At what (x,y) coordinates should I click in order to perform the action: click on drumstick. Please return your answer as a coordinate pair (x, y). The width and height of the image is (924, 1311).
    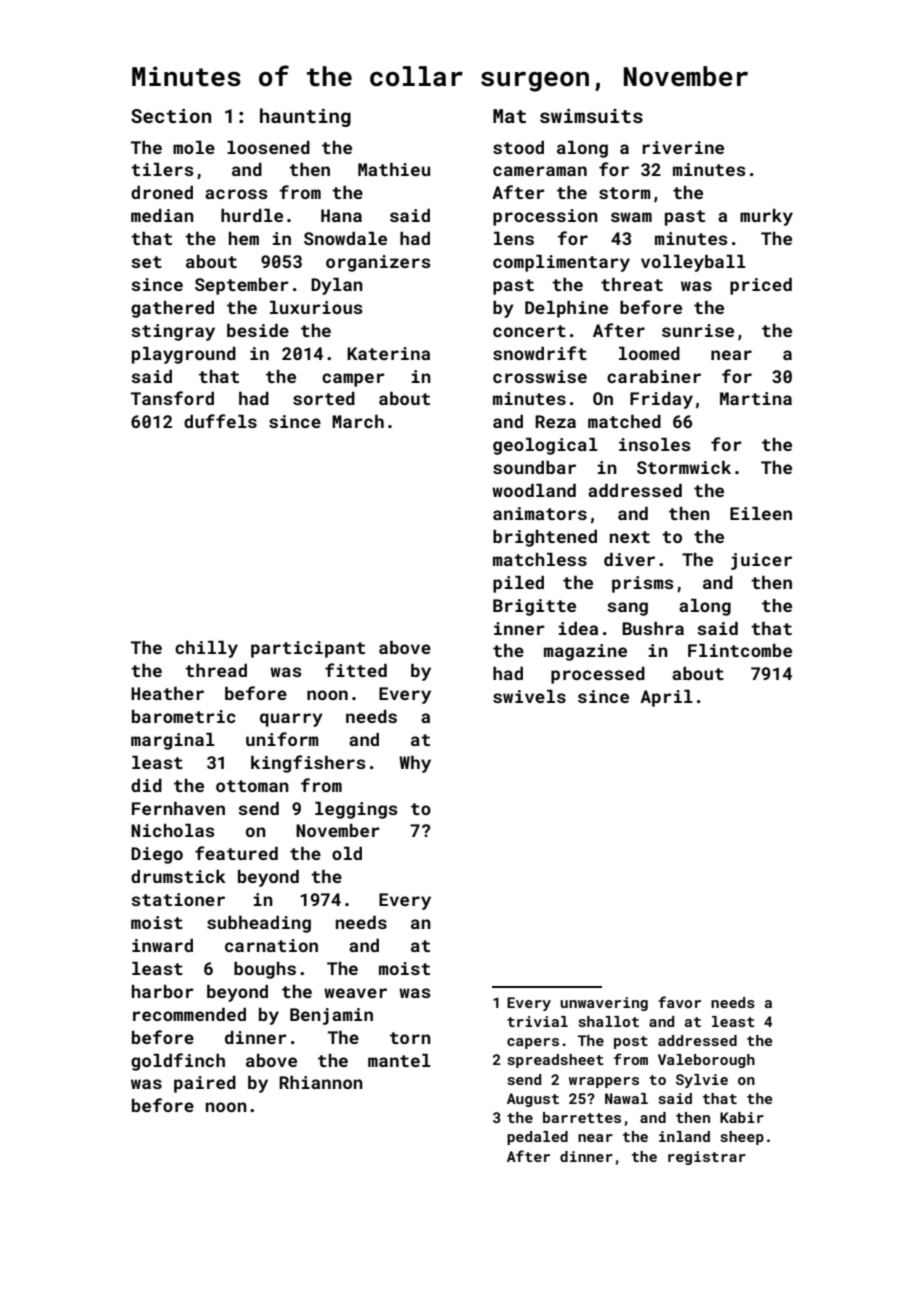
    Looking at the image, I should click on (178, 876).
